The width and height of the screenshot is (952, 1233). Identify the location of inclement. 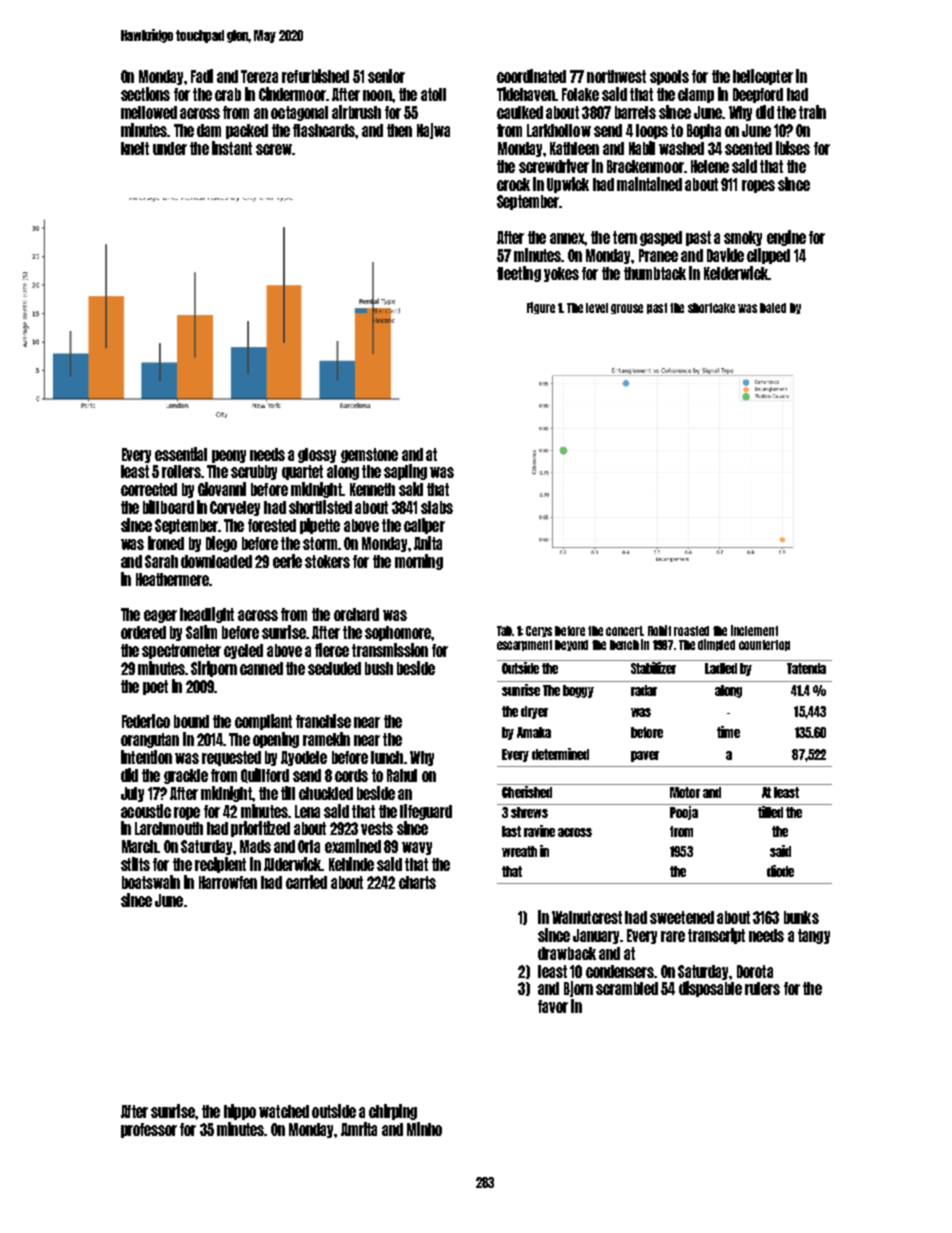
(754, 630).
